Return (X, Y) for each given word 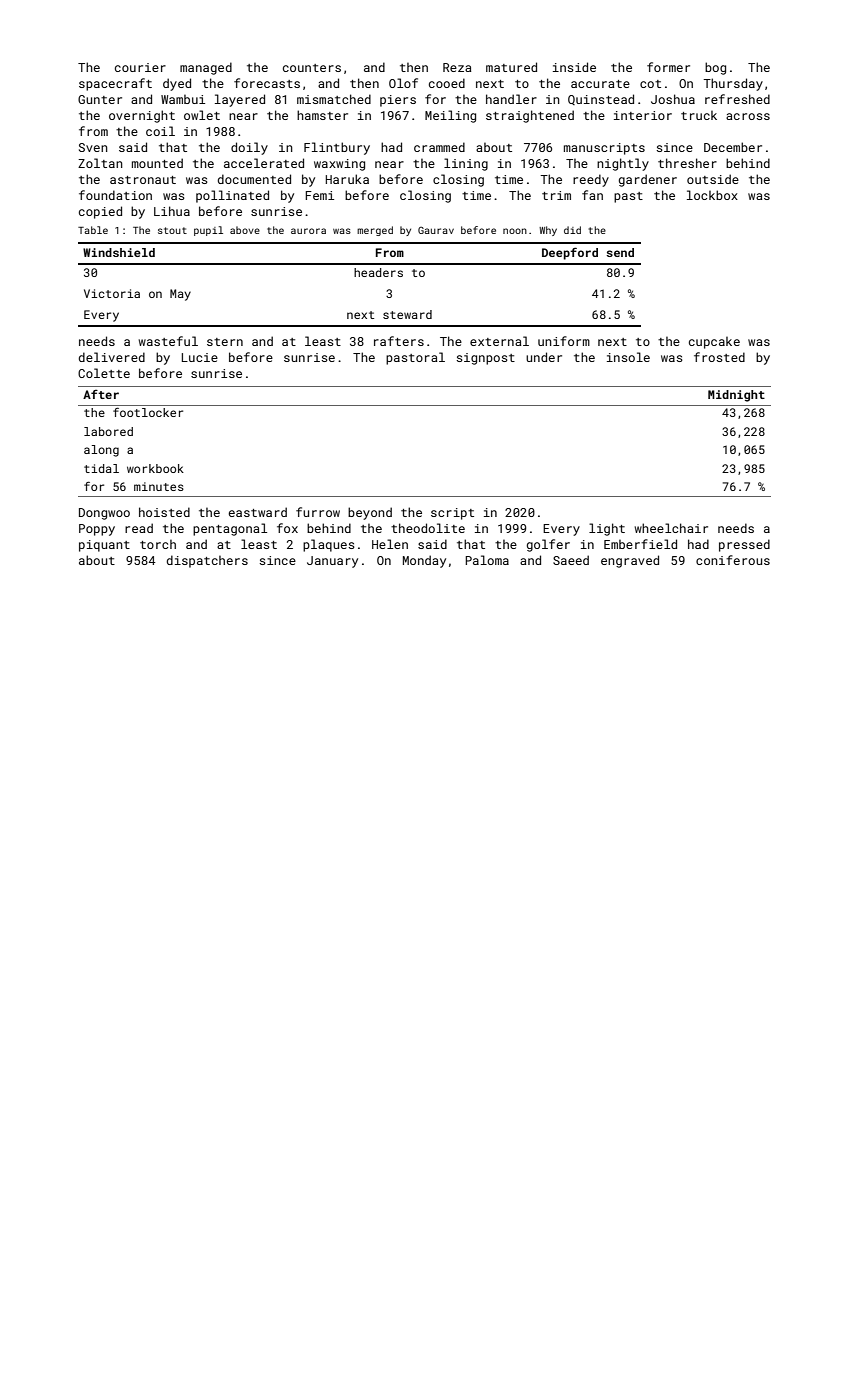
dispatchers (207, 561)
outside (713, 179)
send (620, 252)
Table (93, 230)
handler (511, 99)
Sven (93, 147)
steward (407, 314)
